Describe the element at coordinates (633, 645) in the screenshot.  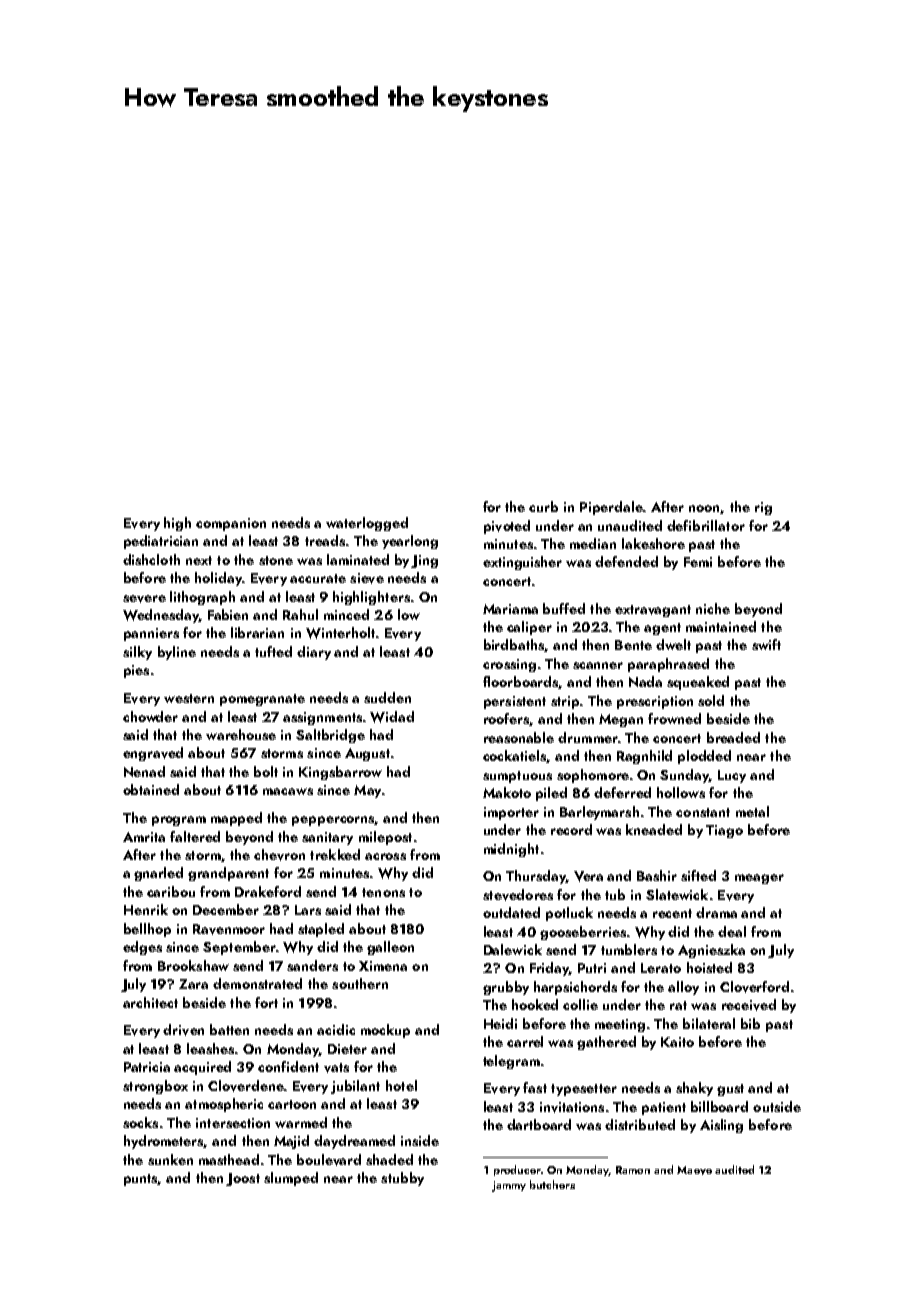
I see `Bente` at that location.
